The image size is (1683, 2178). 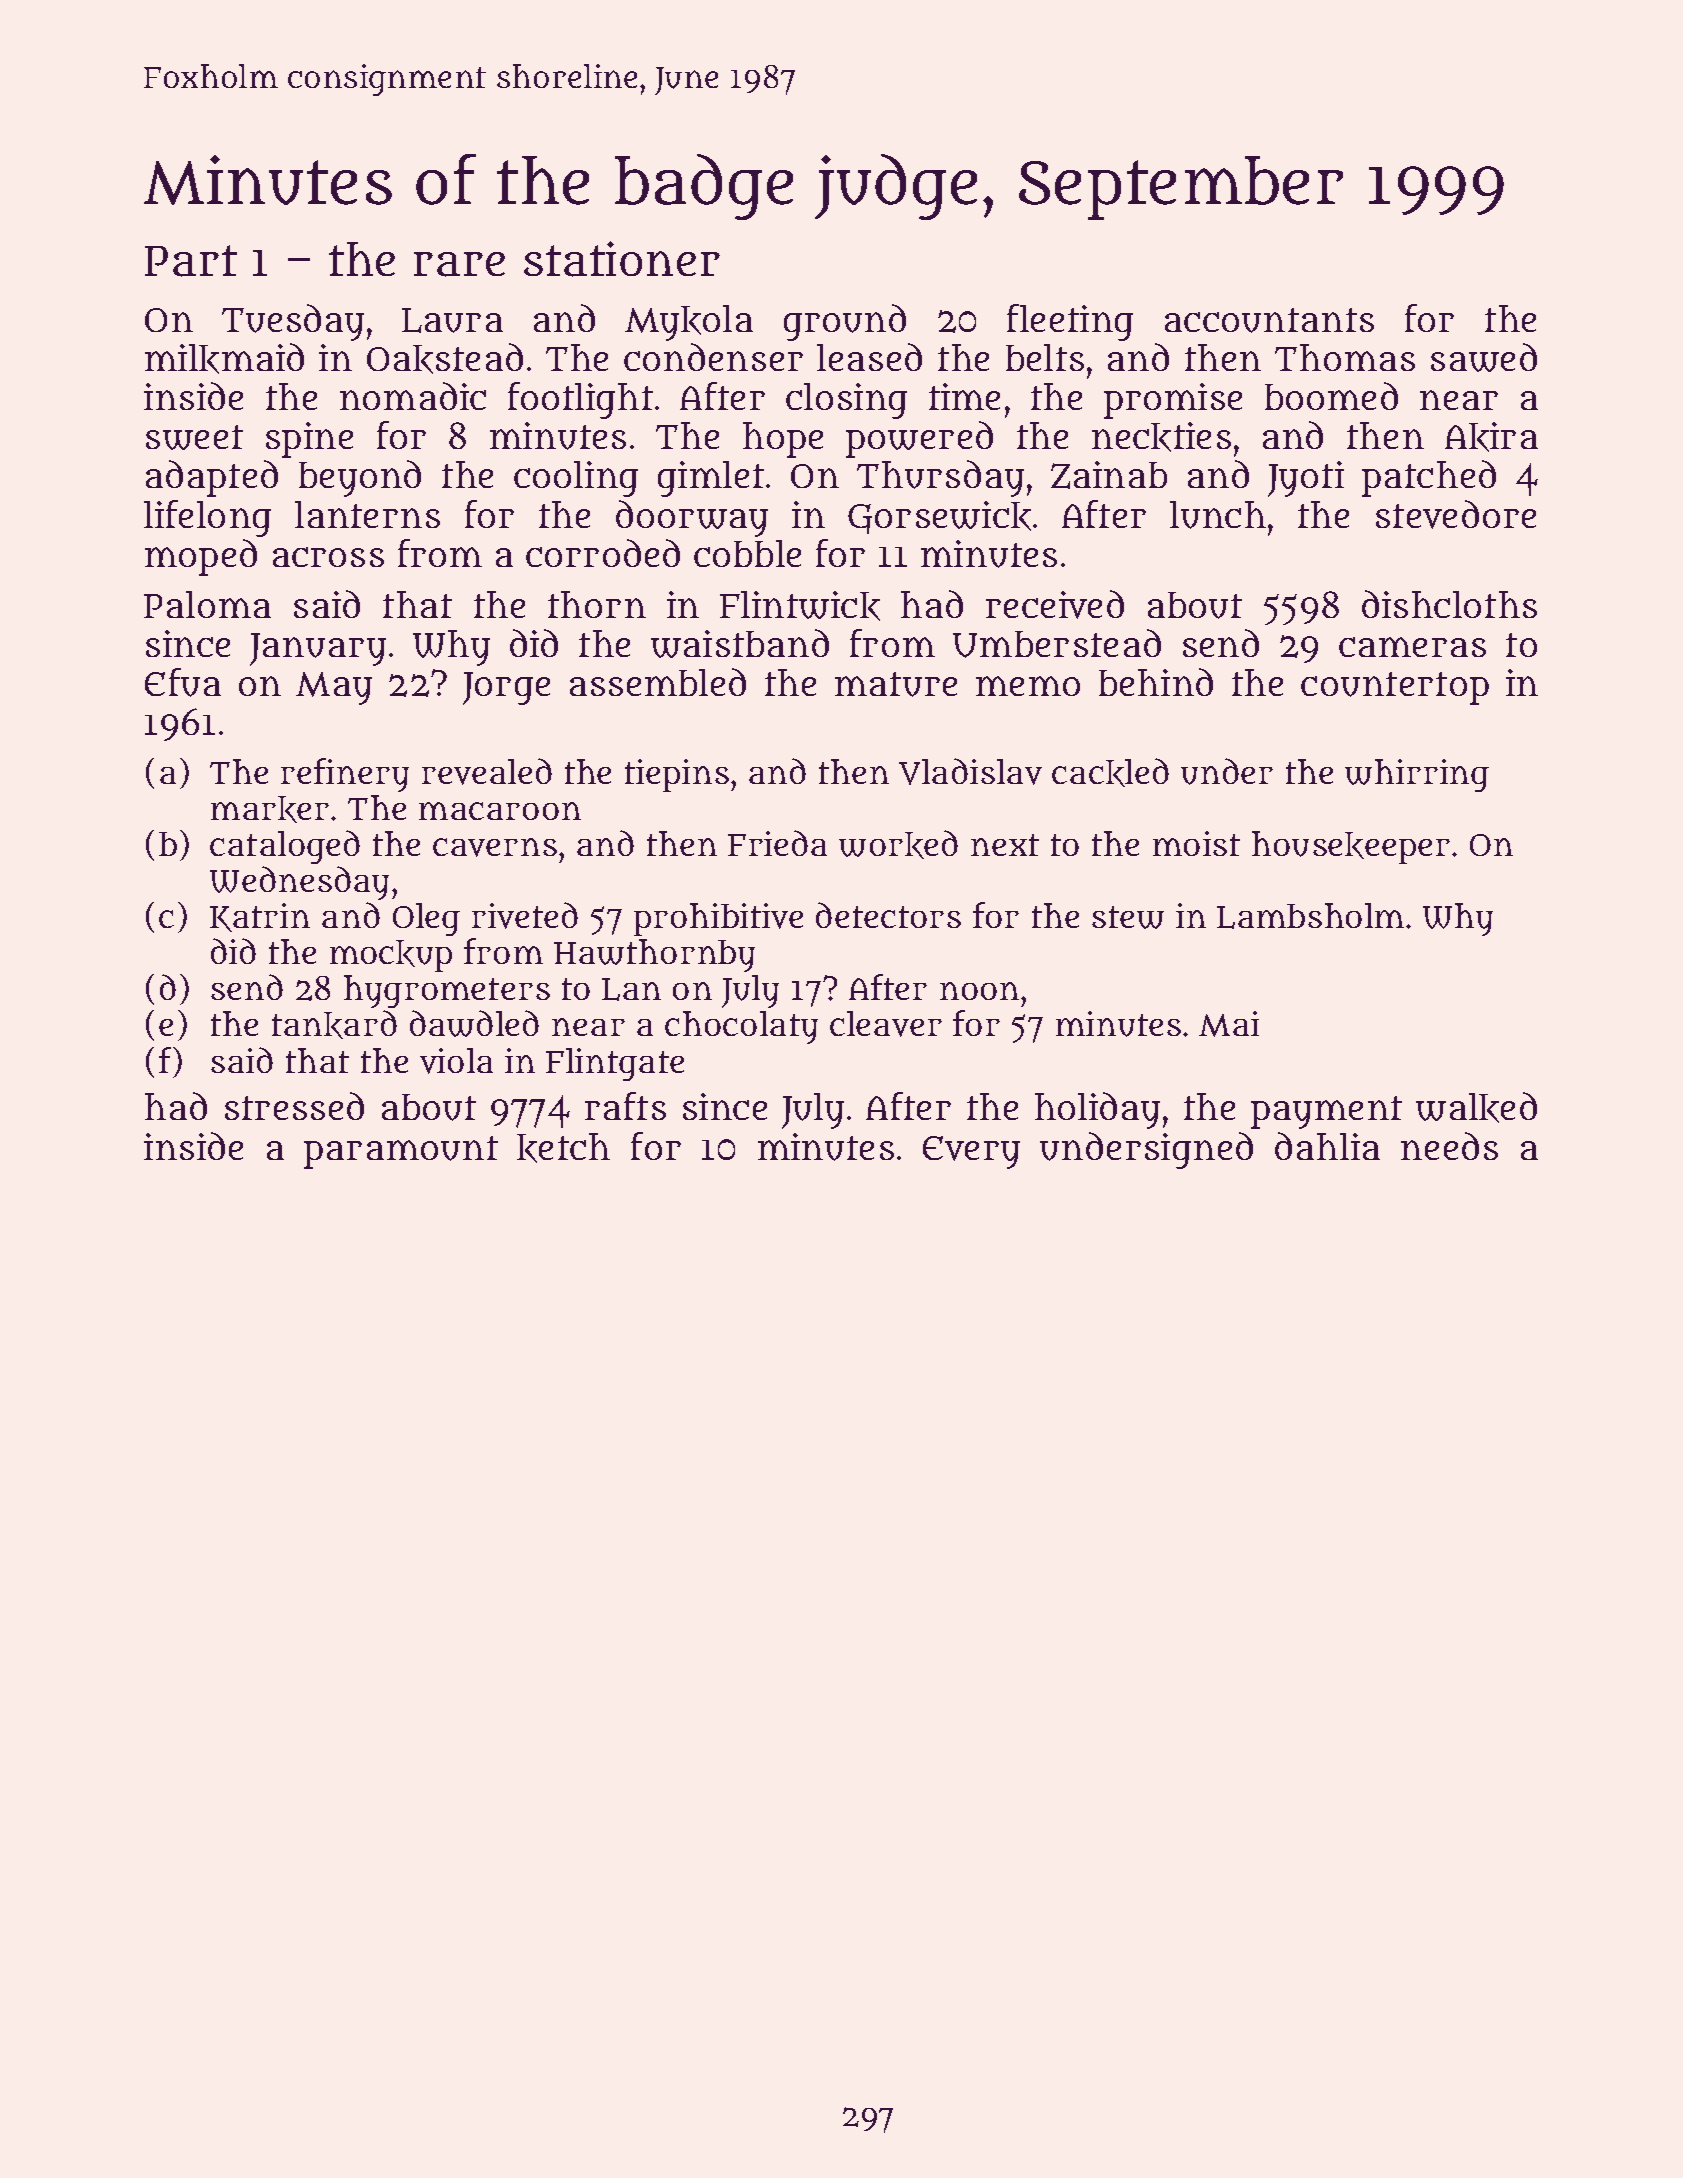 What do you see at coordinates (459, 264) in the screenshot?
I see `rare` at bounding box center [459, 264].
